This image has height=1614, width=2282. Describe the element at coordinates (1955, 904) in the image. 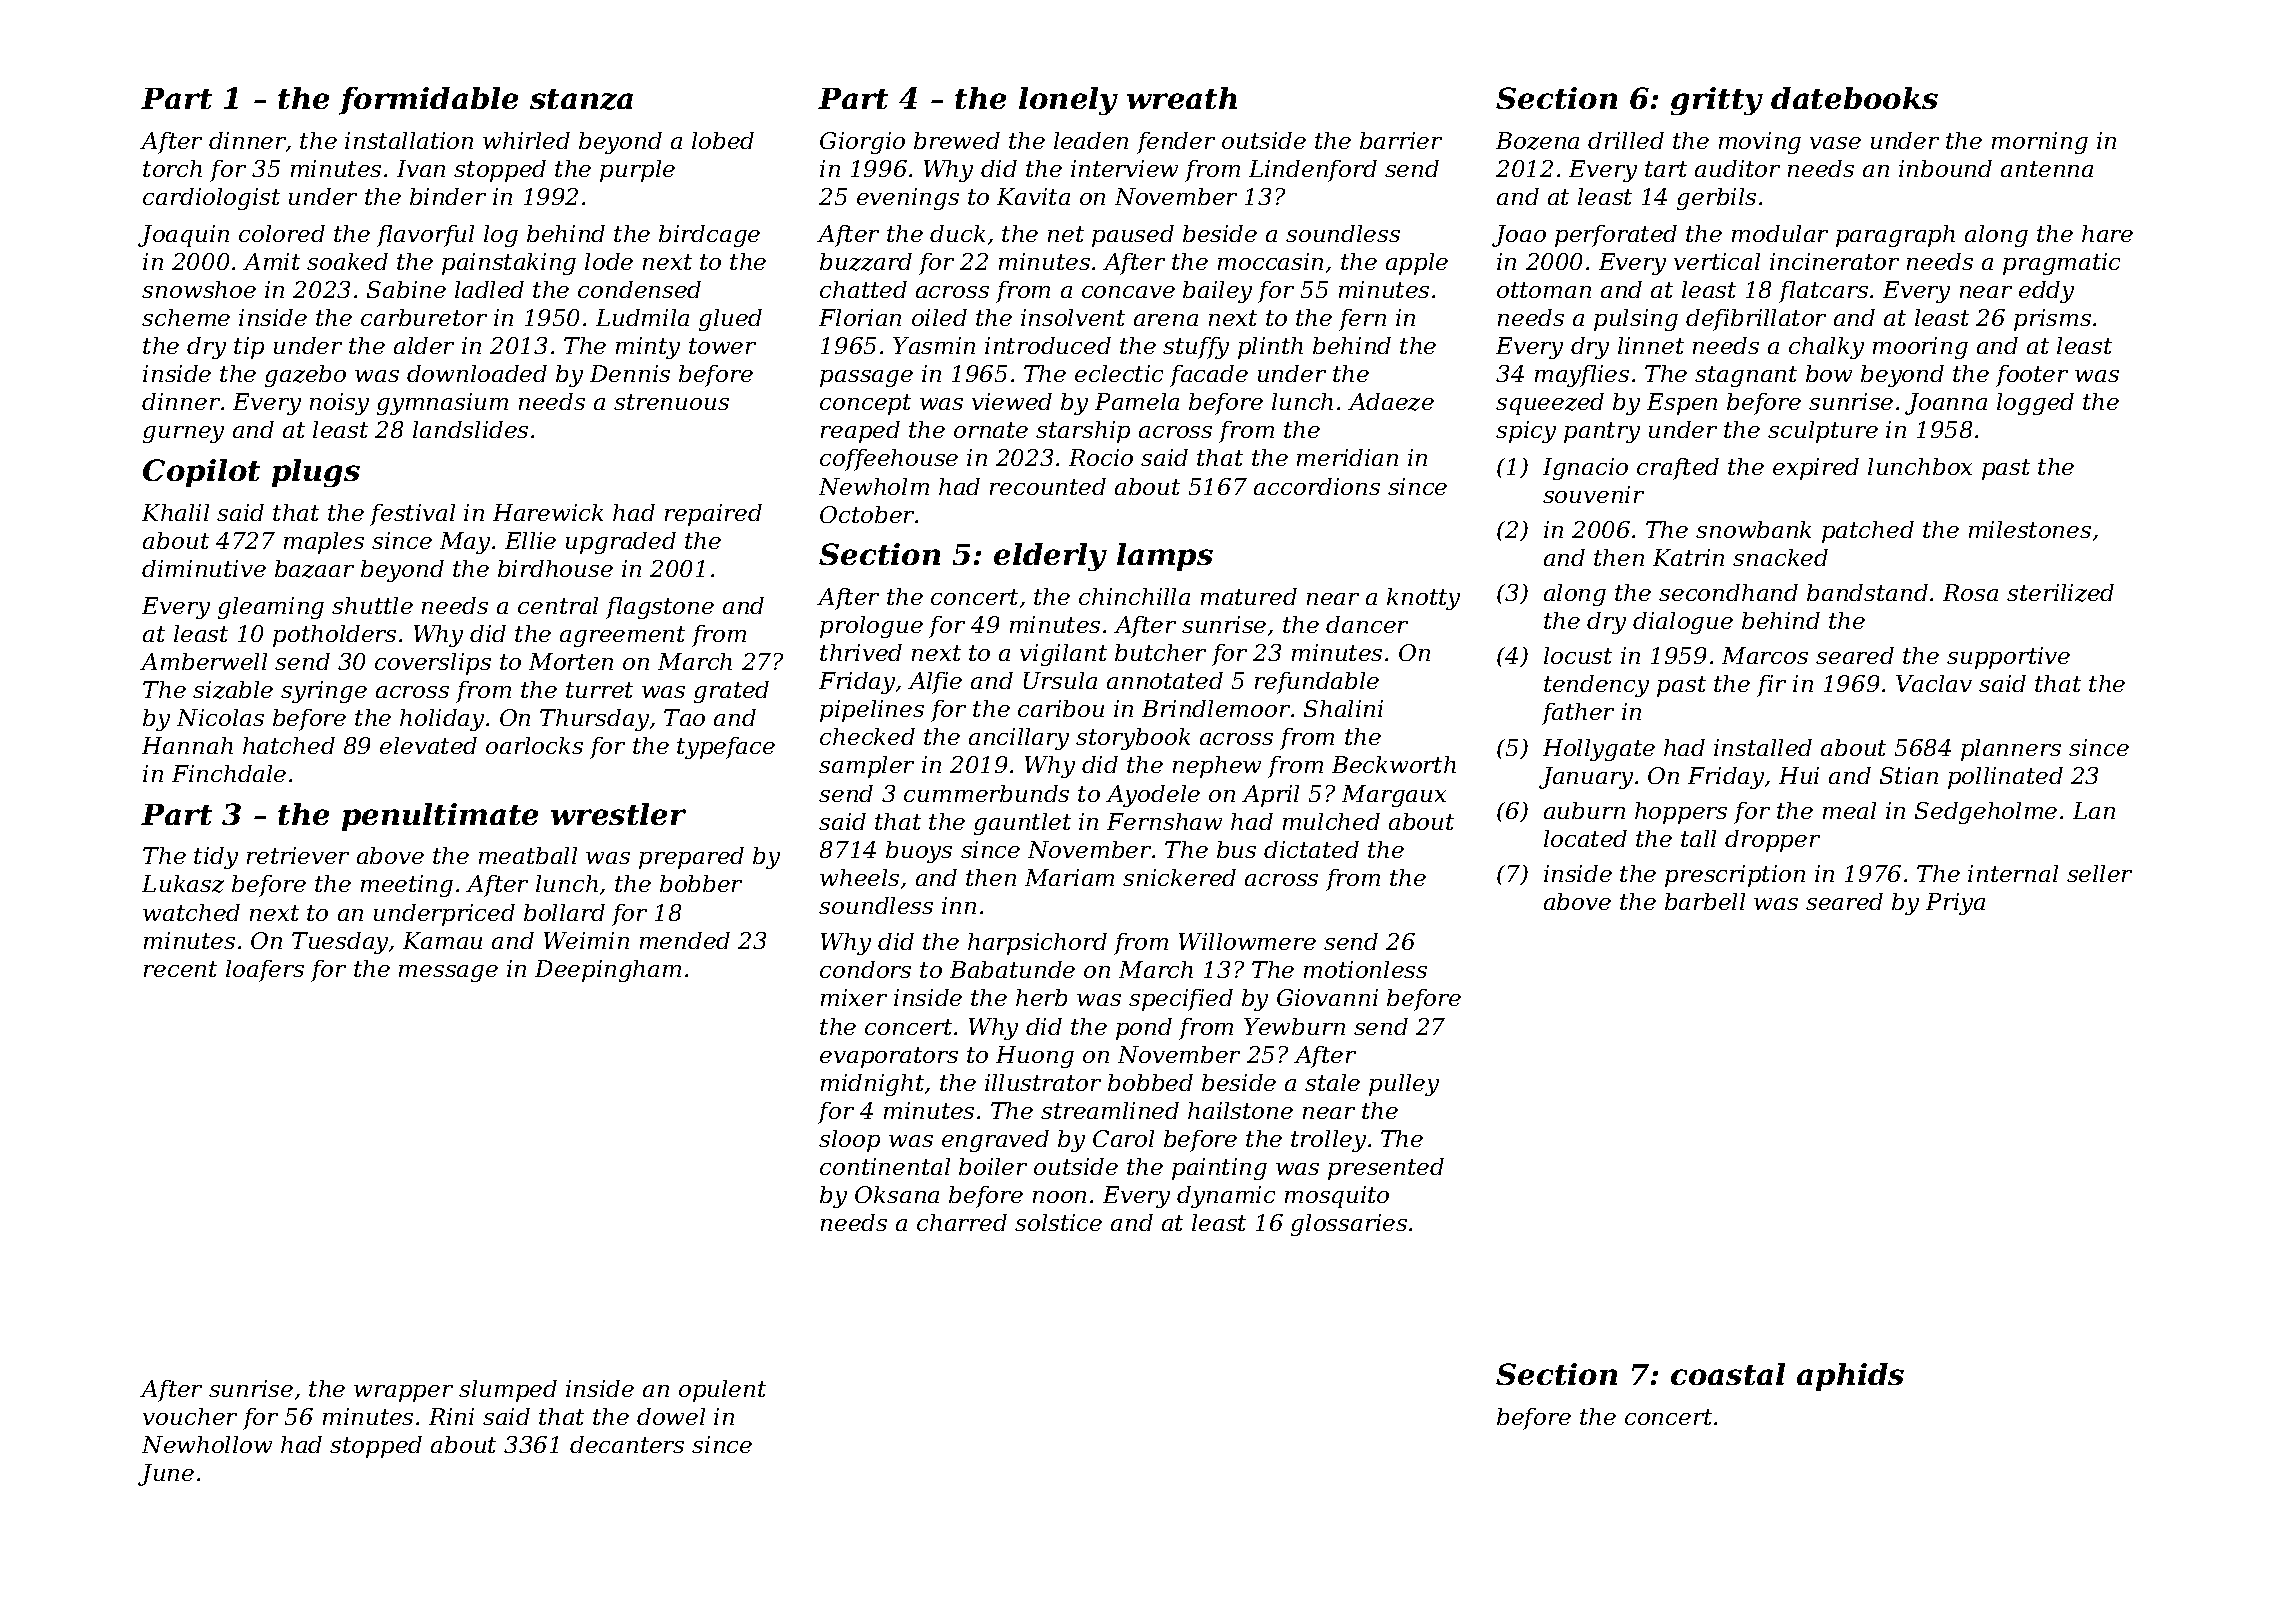

I see `Priya` at that location.
